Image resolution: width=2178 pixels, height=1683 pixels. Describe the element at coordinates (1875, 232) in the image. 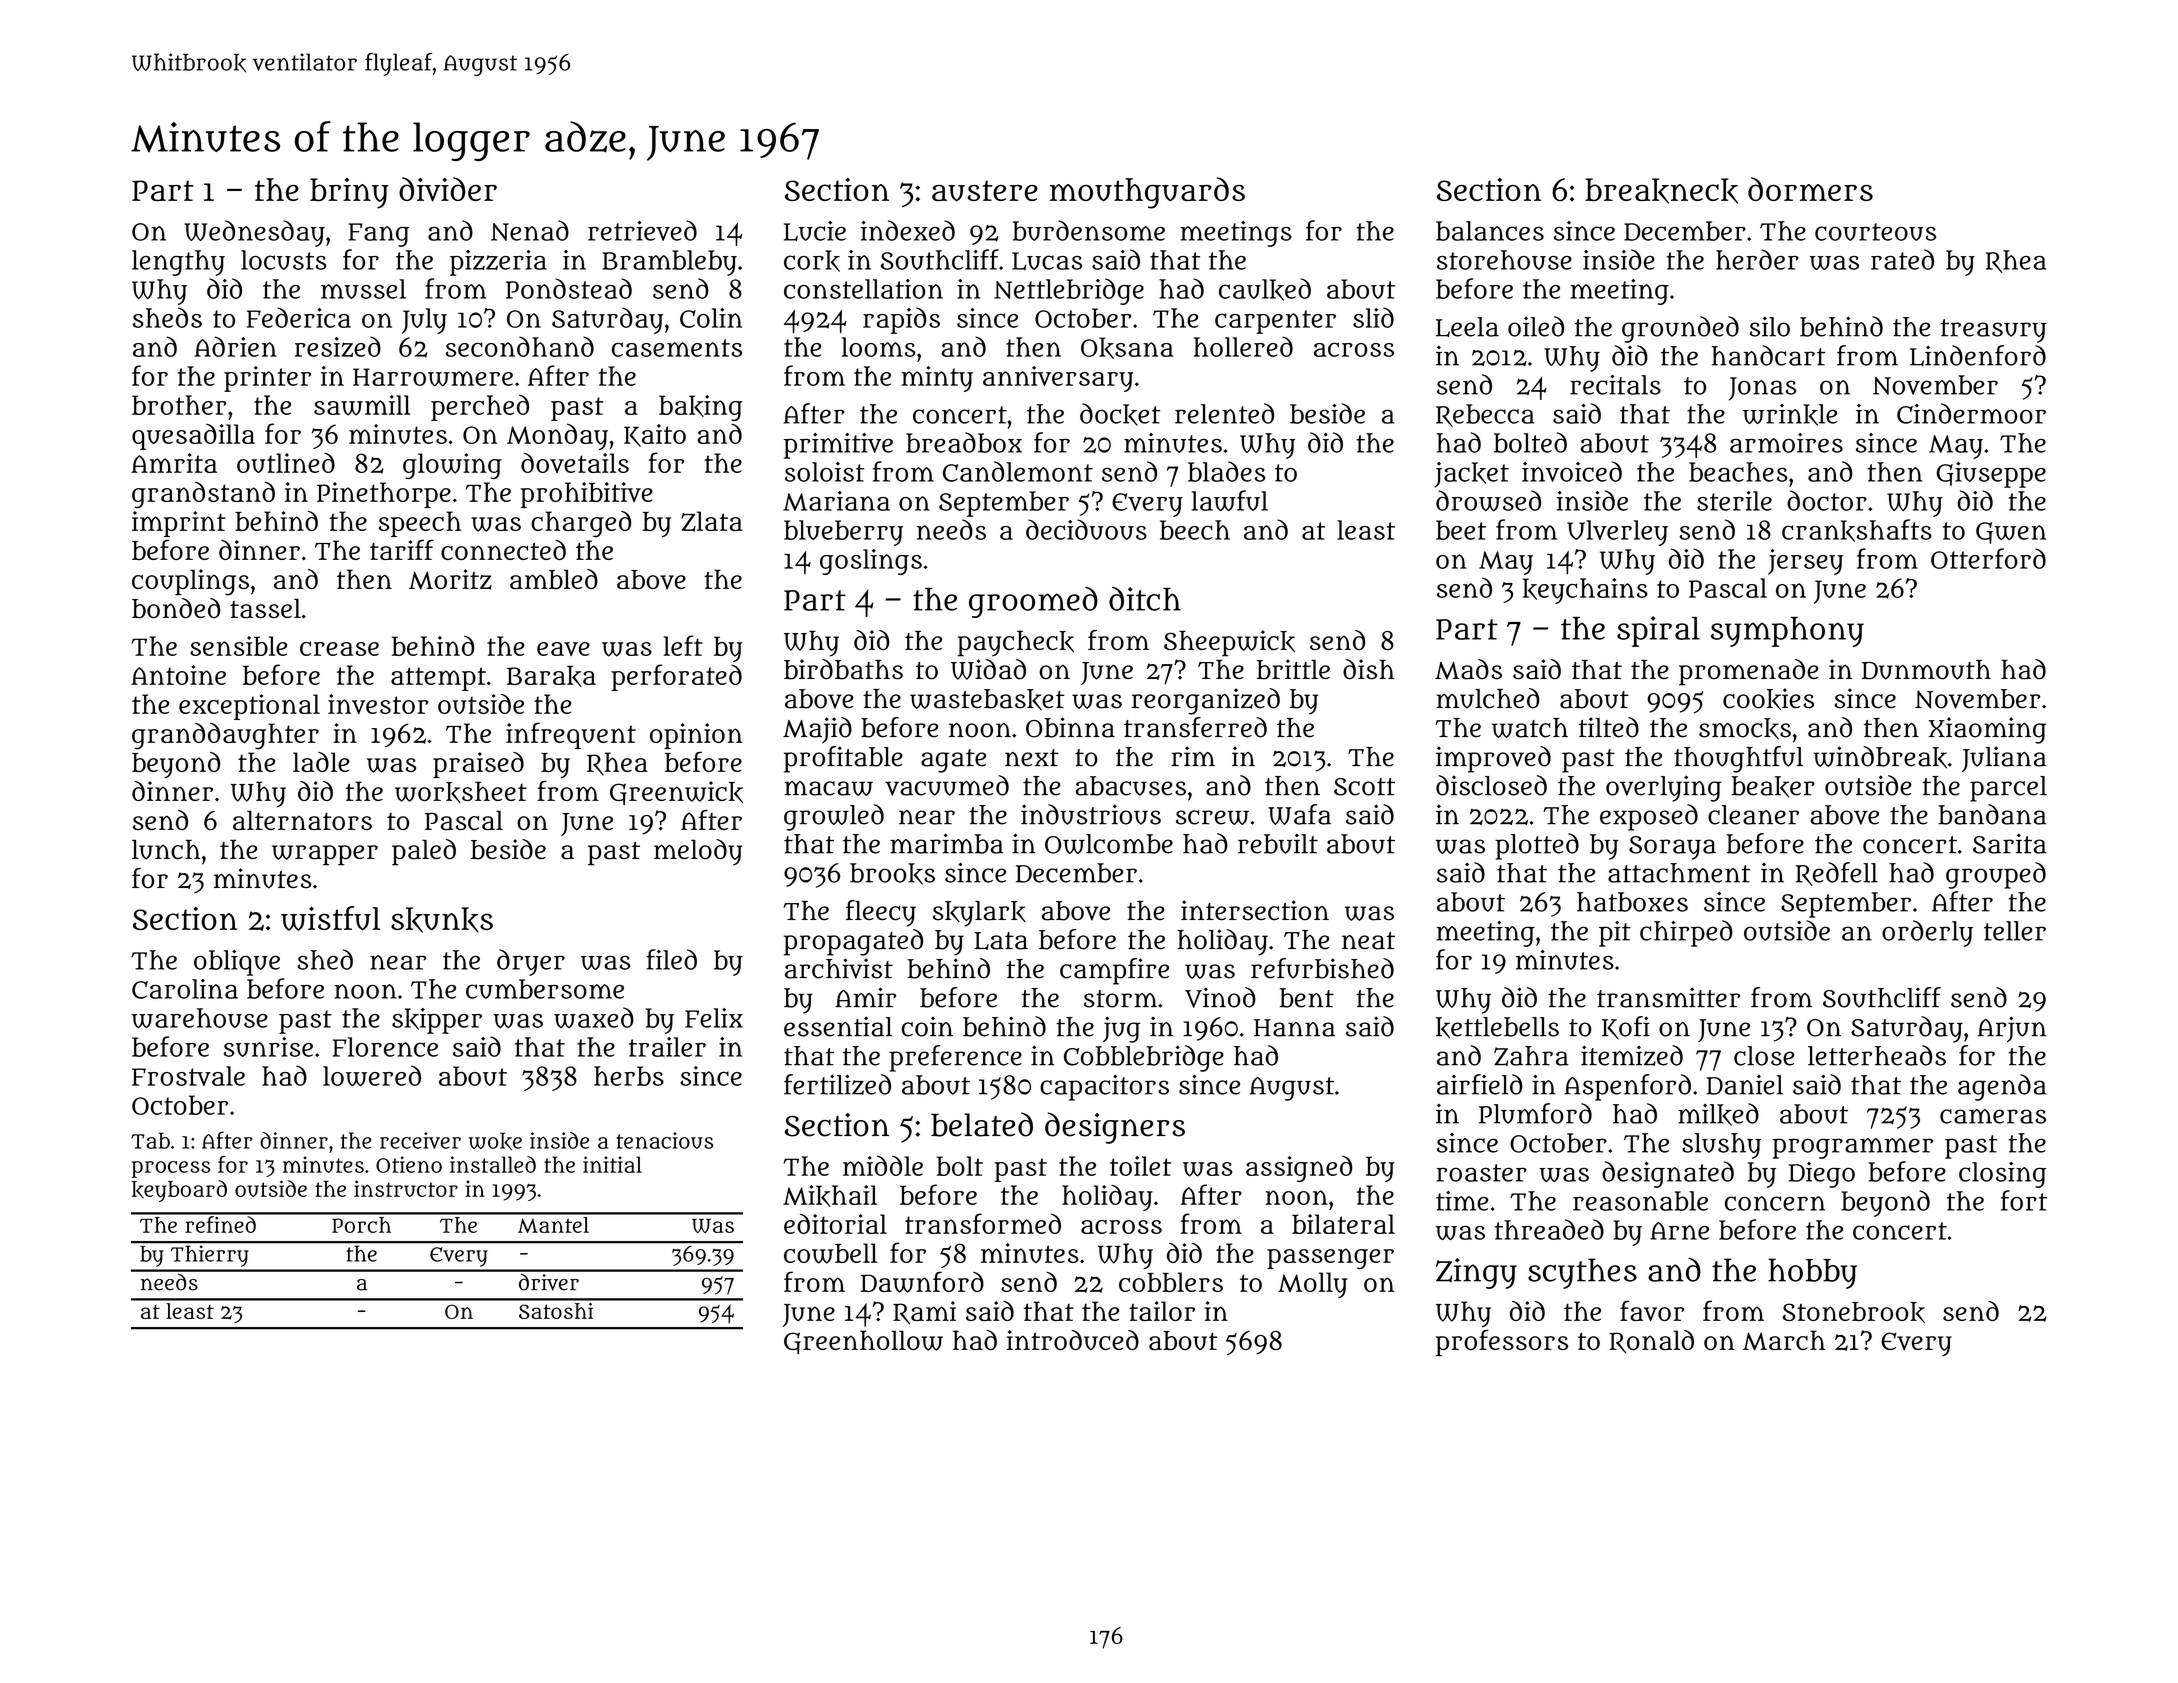

I see `courteous` at that location.
